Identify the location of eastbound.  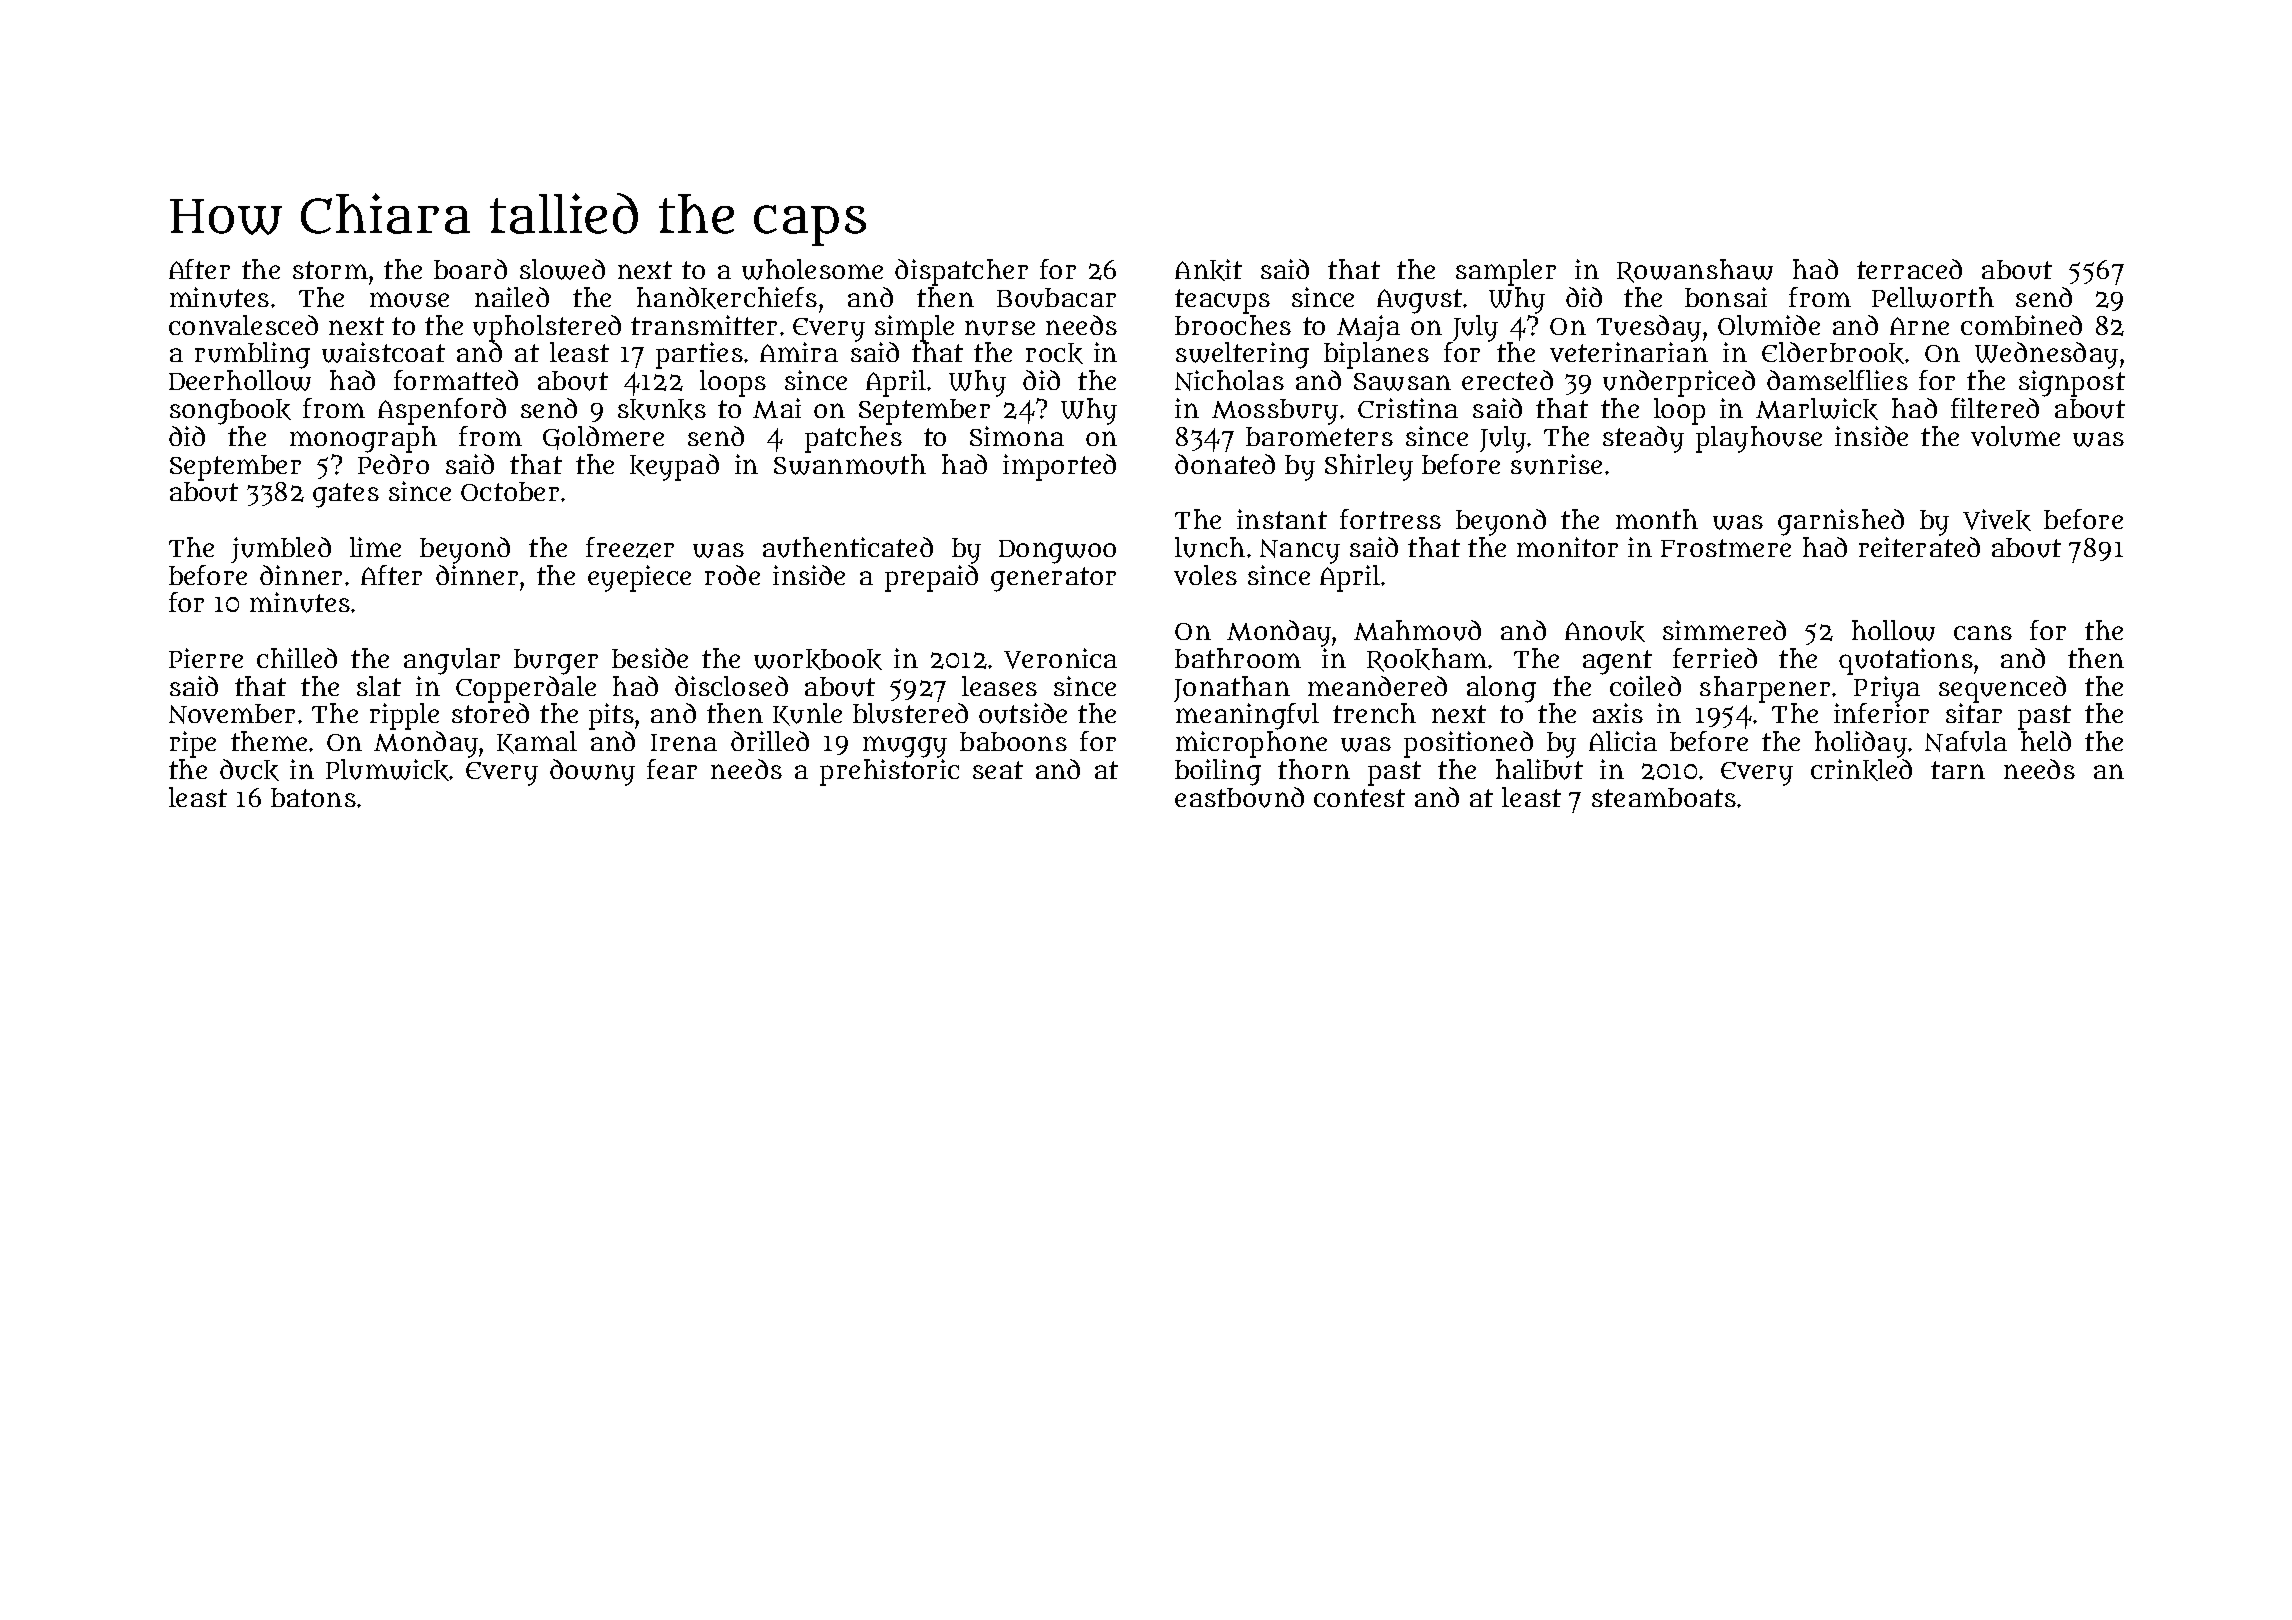
(1239, 797).
